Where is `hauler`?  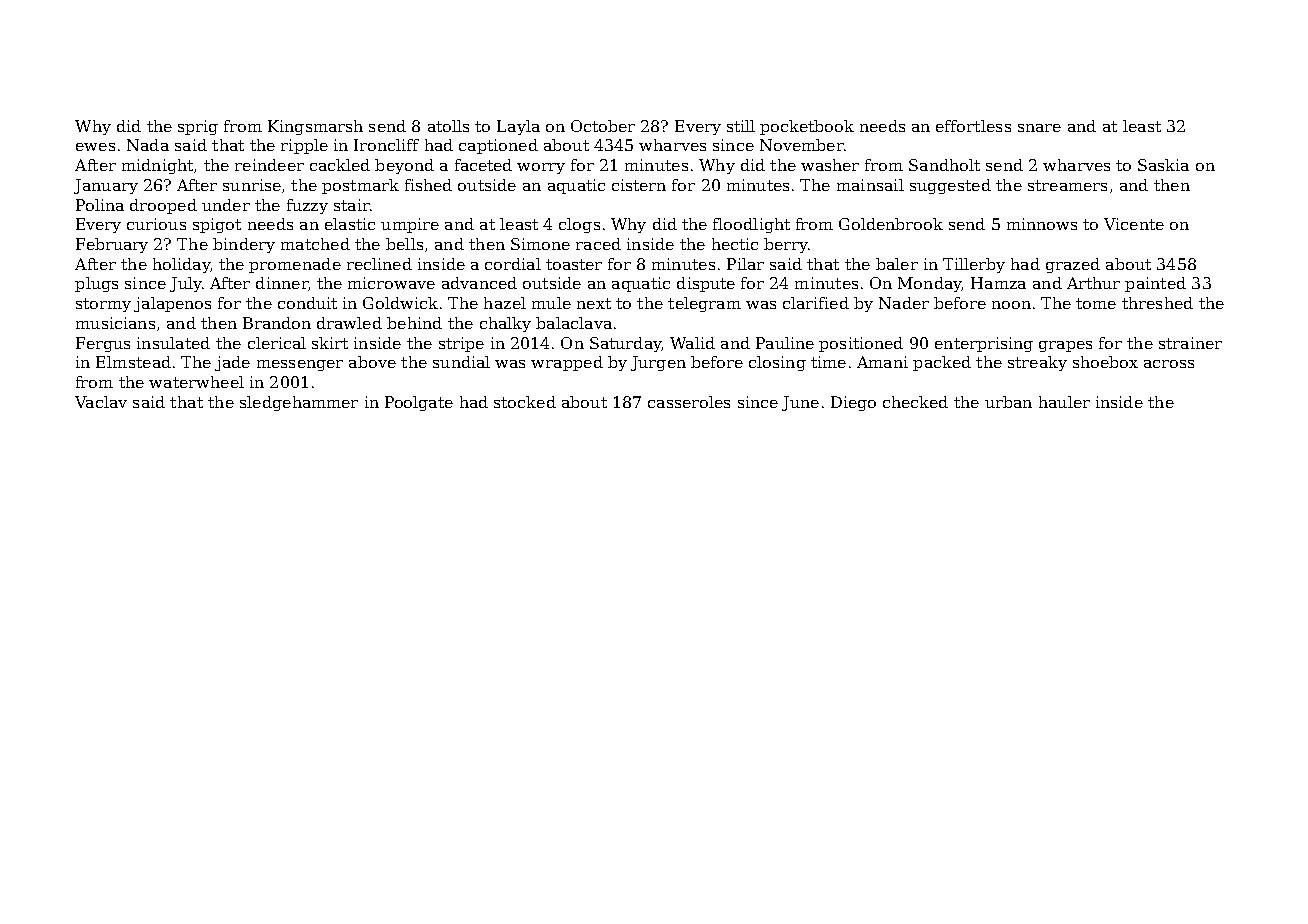
hauler is located at coordinates (1064, 402).
